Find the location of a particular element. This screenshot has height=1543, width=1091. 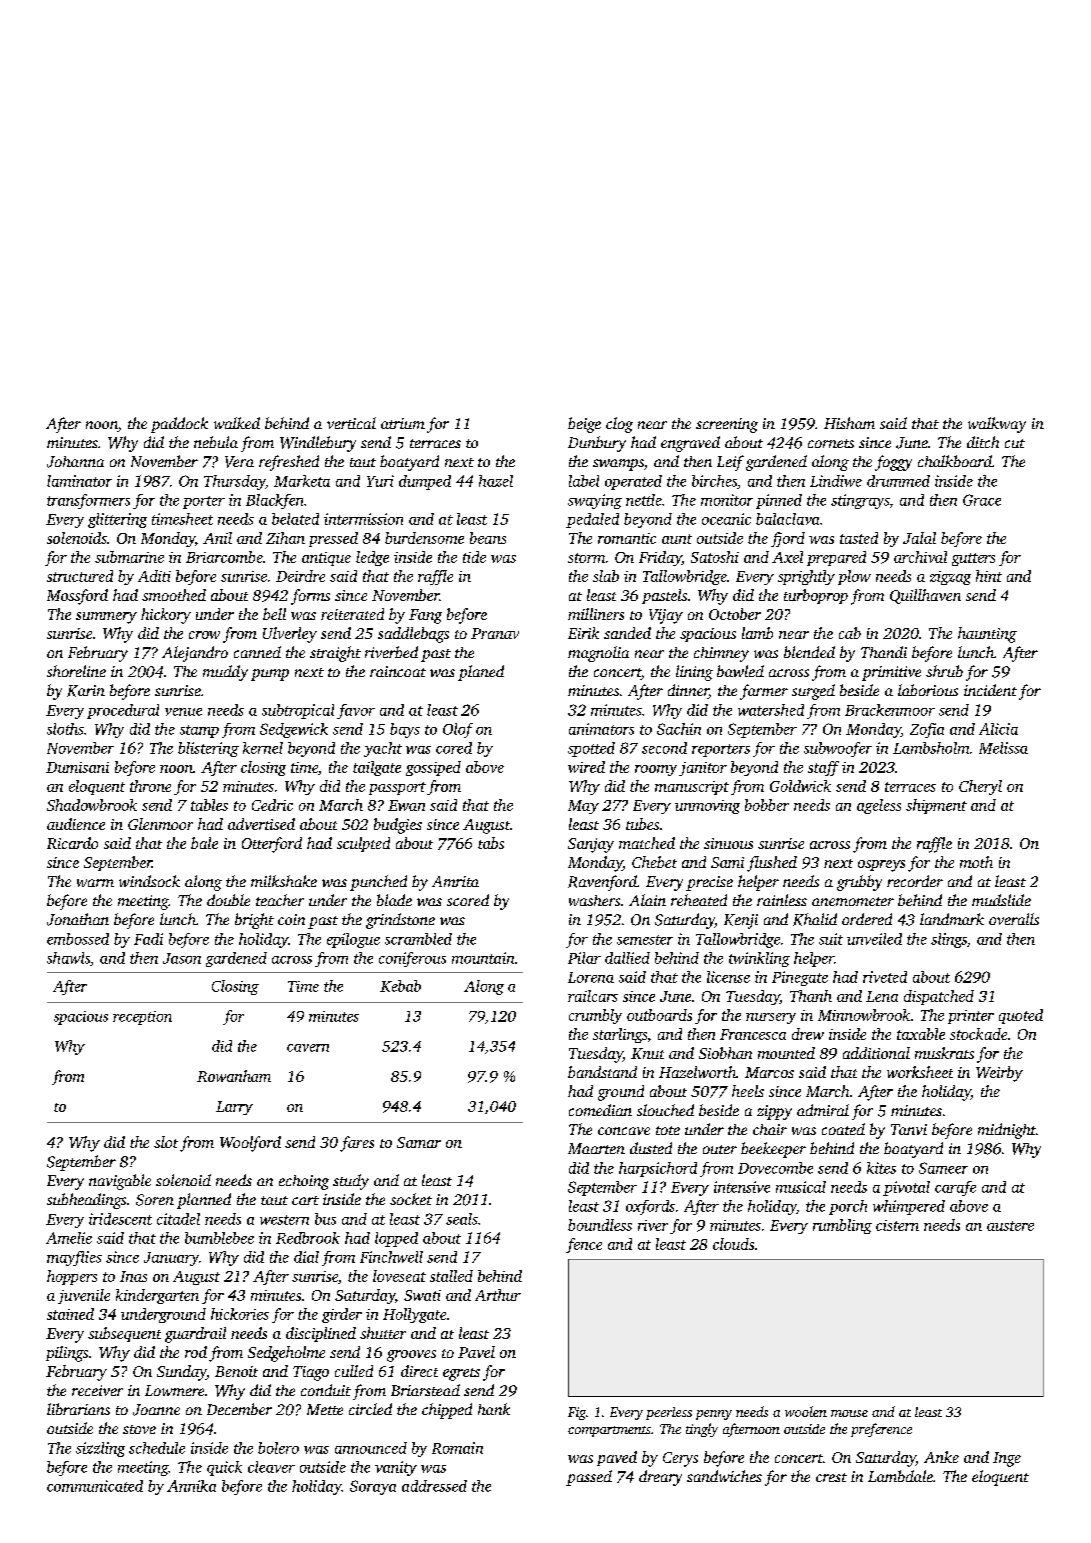

walkway is located at coordinates (997, 425).
